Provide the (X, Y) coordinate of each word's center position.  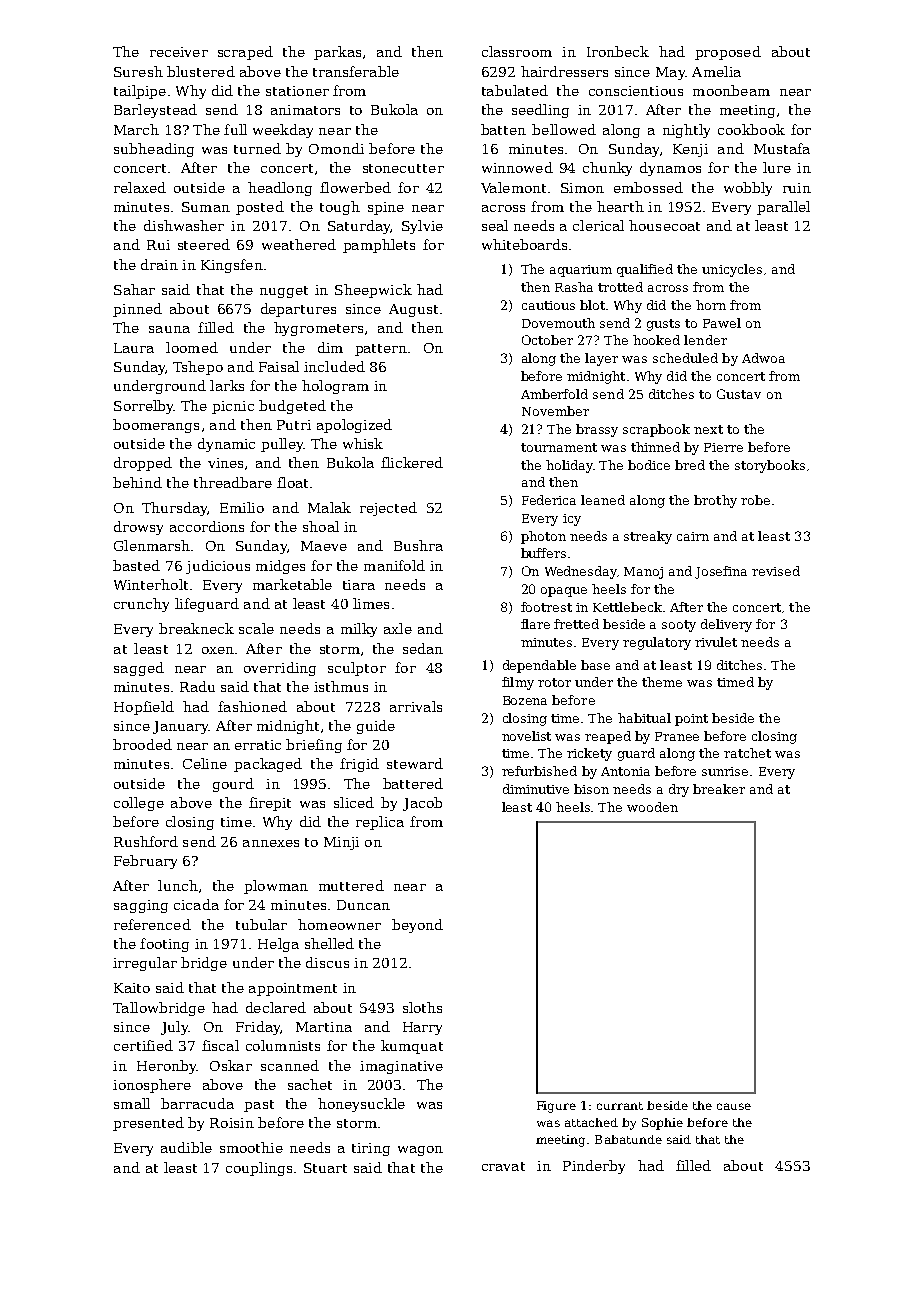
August (413, 310)
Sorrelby (144, 407)
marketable (292, 584)
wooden (652, 807)
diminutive (536, 789)
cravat (503, 1166)
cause (734, 1106)
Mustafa (782, 148)
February (145, 862)
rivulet (716, 642)
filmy (518, 683)
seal (495, 225)
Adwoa (763, 358)
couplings (259, 1169)
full (235, 129)
